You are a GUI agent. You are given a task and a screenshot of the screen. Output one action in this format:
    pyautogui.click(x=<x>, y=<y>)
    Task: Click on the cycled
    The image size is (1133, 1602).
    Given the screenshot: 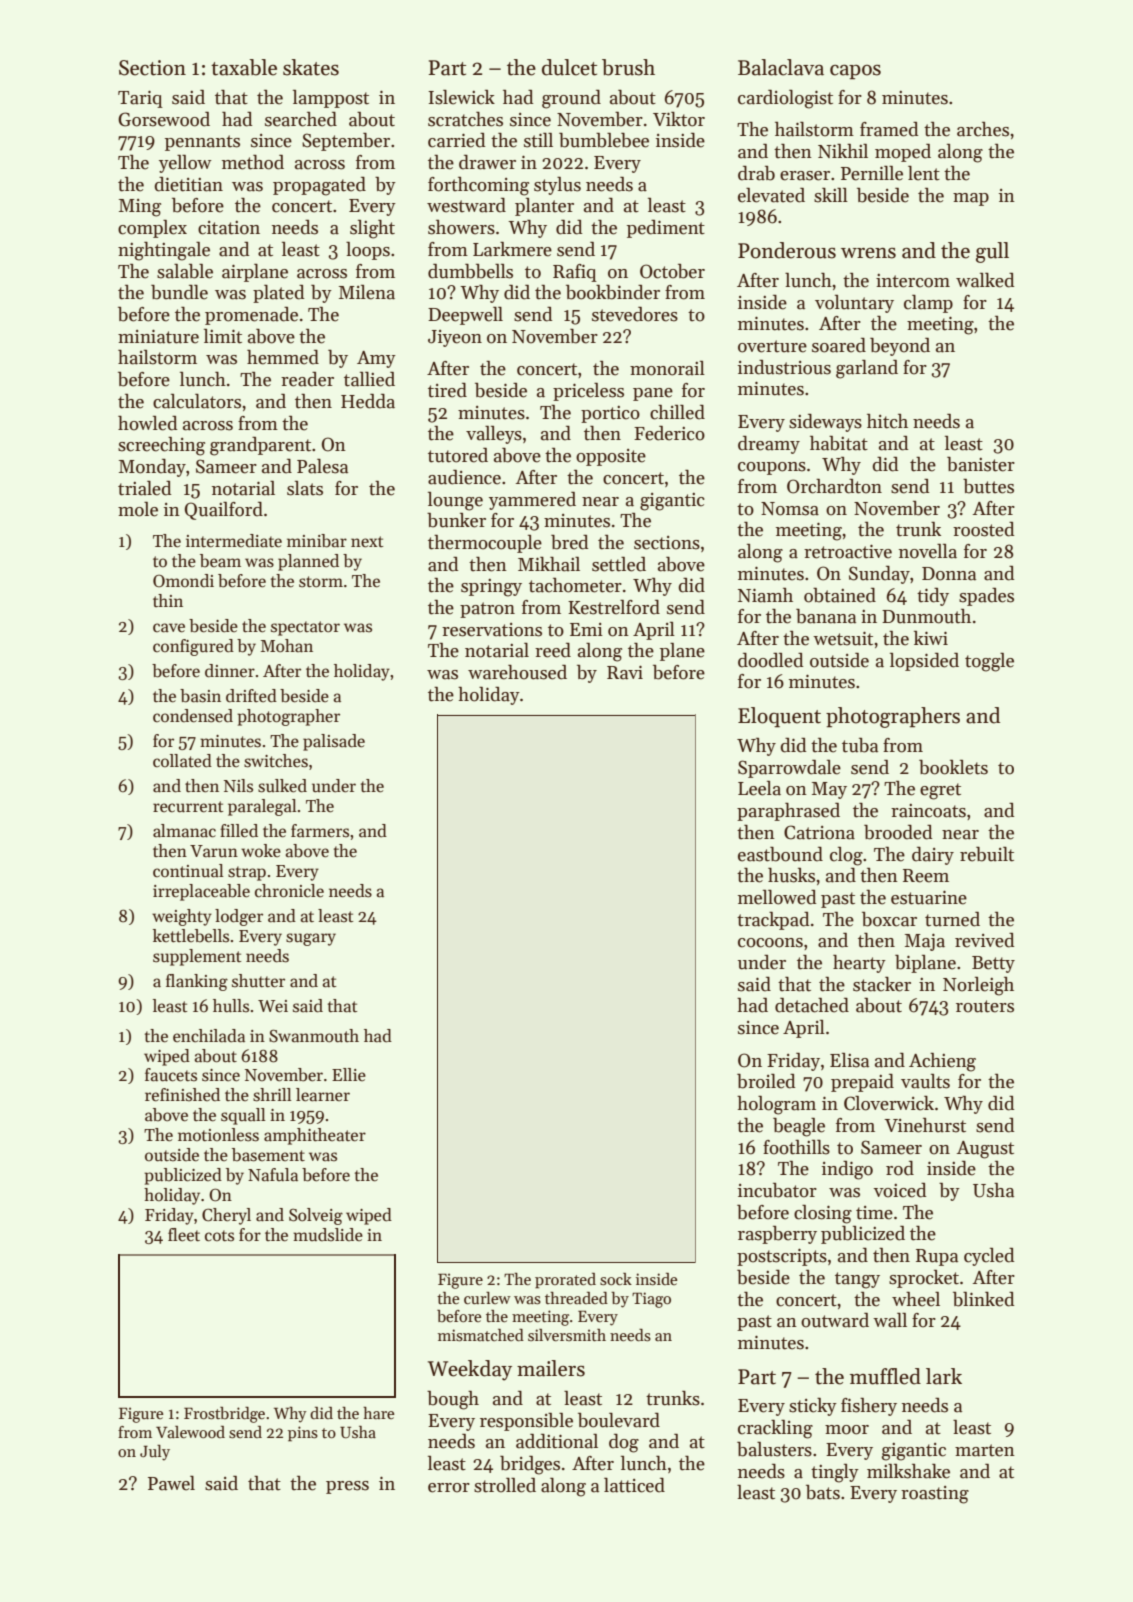 What is the action you would take?
    pyautogui.click(x=989, y=1257)
